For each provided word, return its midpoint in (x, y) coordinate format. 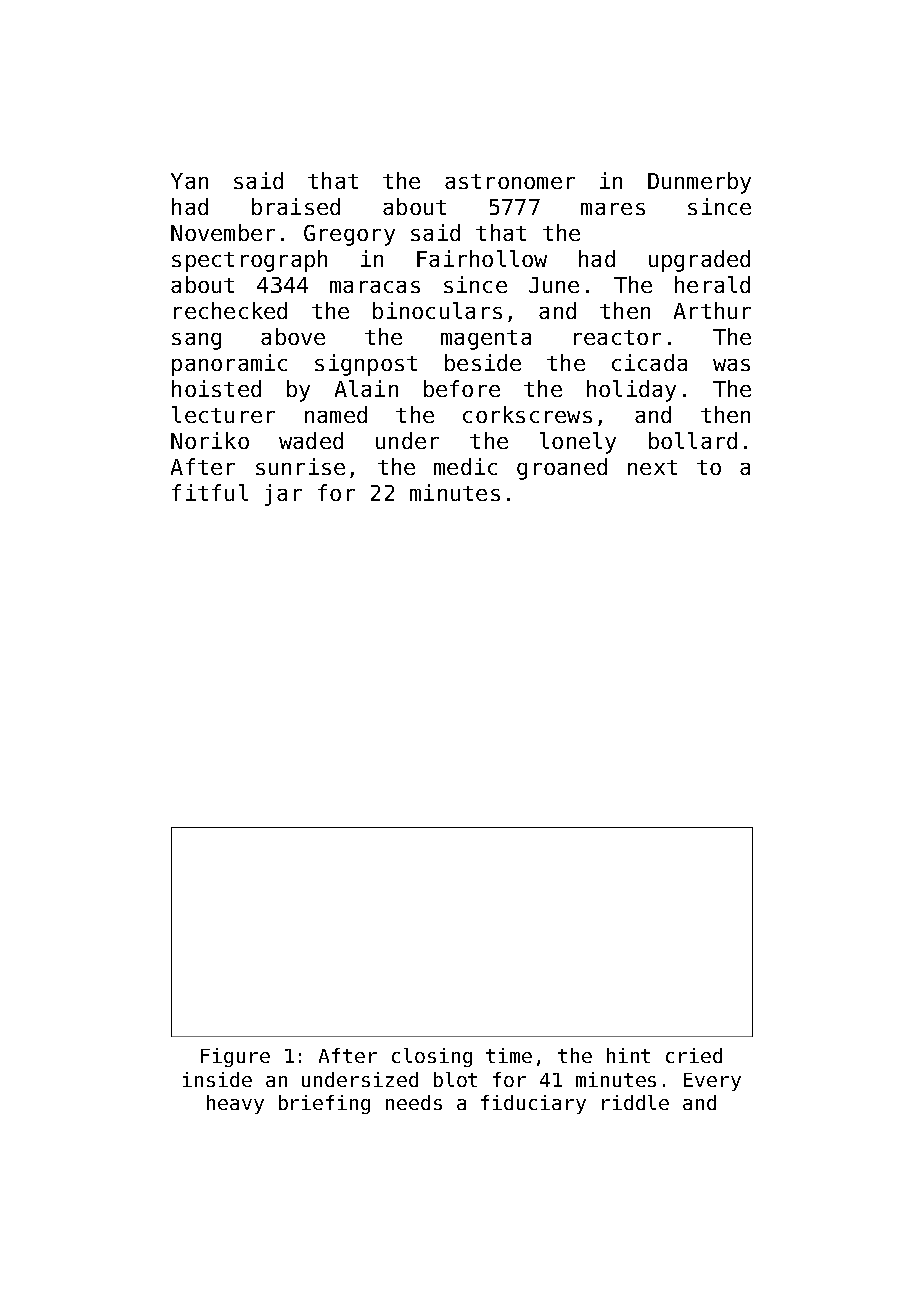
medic (465, 466)
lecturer (223, 414)
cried (694, 1055)
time (509, 1055)
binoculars (437, 310)
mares (613, 209)
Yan (189, 181)
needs (414, 1102)
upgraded (699, 261)
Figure (235, 1057)
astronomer (510, 181)
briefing (324, 1104)
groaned (562, 469)
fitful (210, 492)
